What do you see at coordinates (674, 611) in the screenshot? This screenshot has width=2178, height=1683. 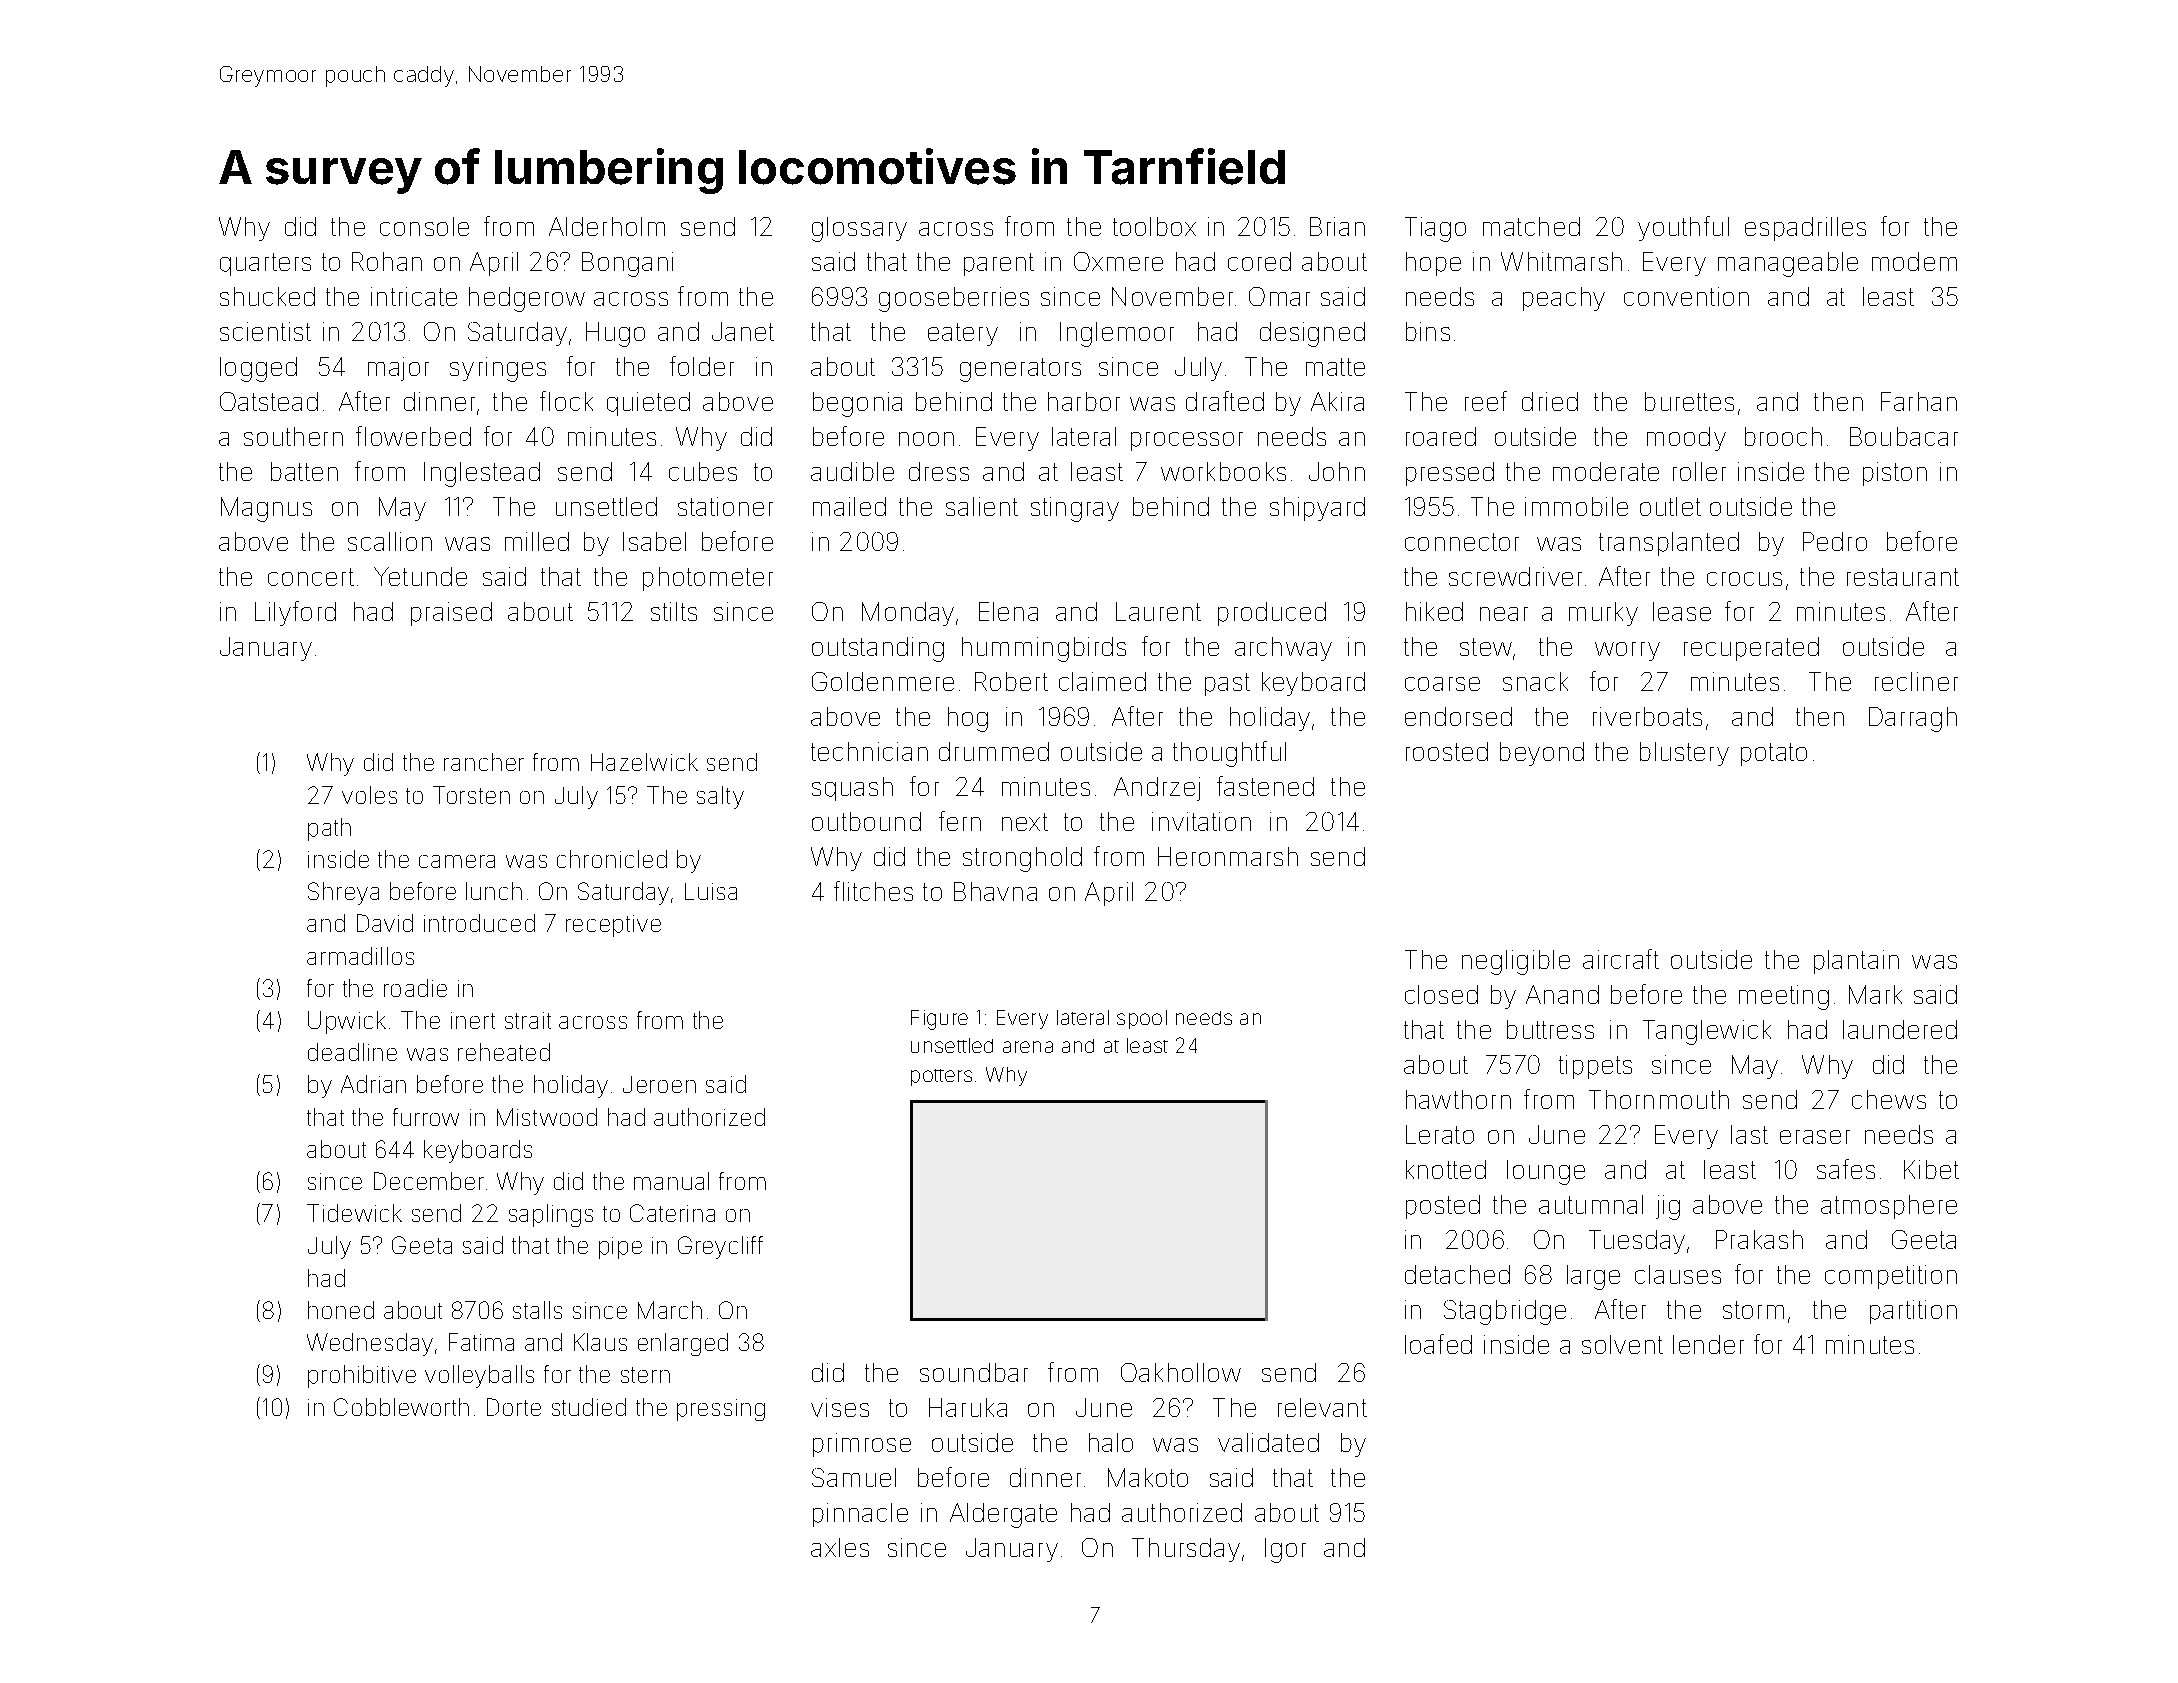 I see `stilts` at bounding box center [674, 611].
